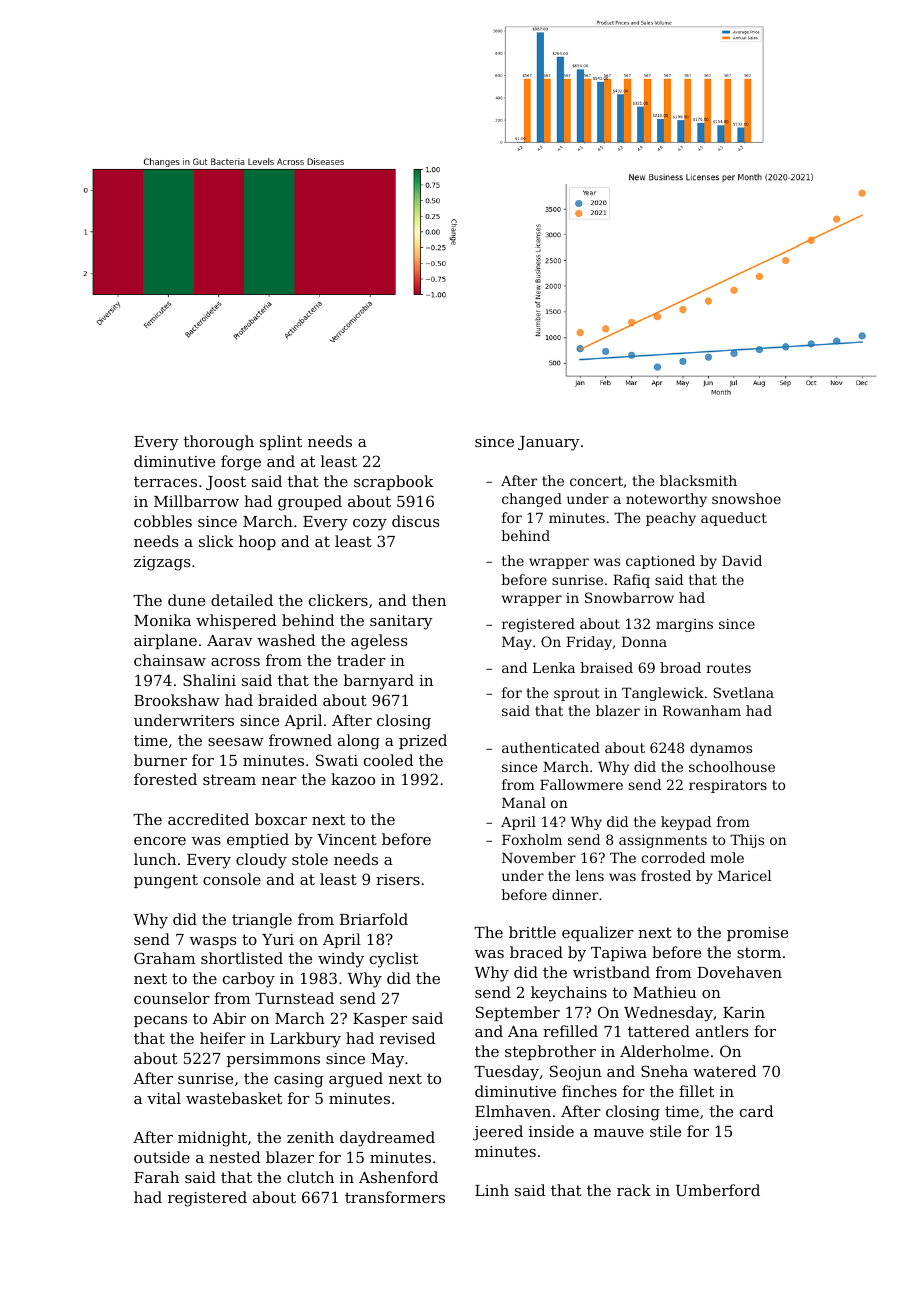  What do you see at coordinates (162, 620) in the screenshot?
I see `Monika` at bounding box center [162, 620].
